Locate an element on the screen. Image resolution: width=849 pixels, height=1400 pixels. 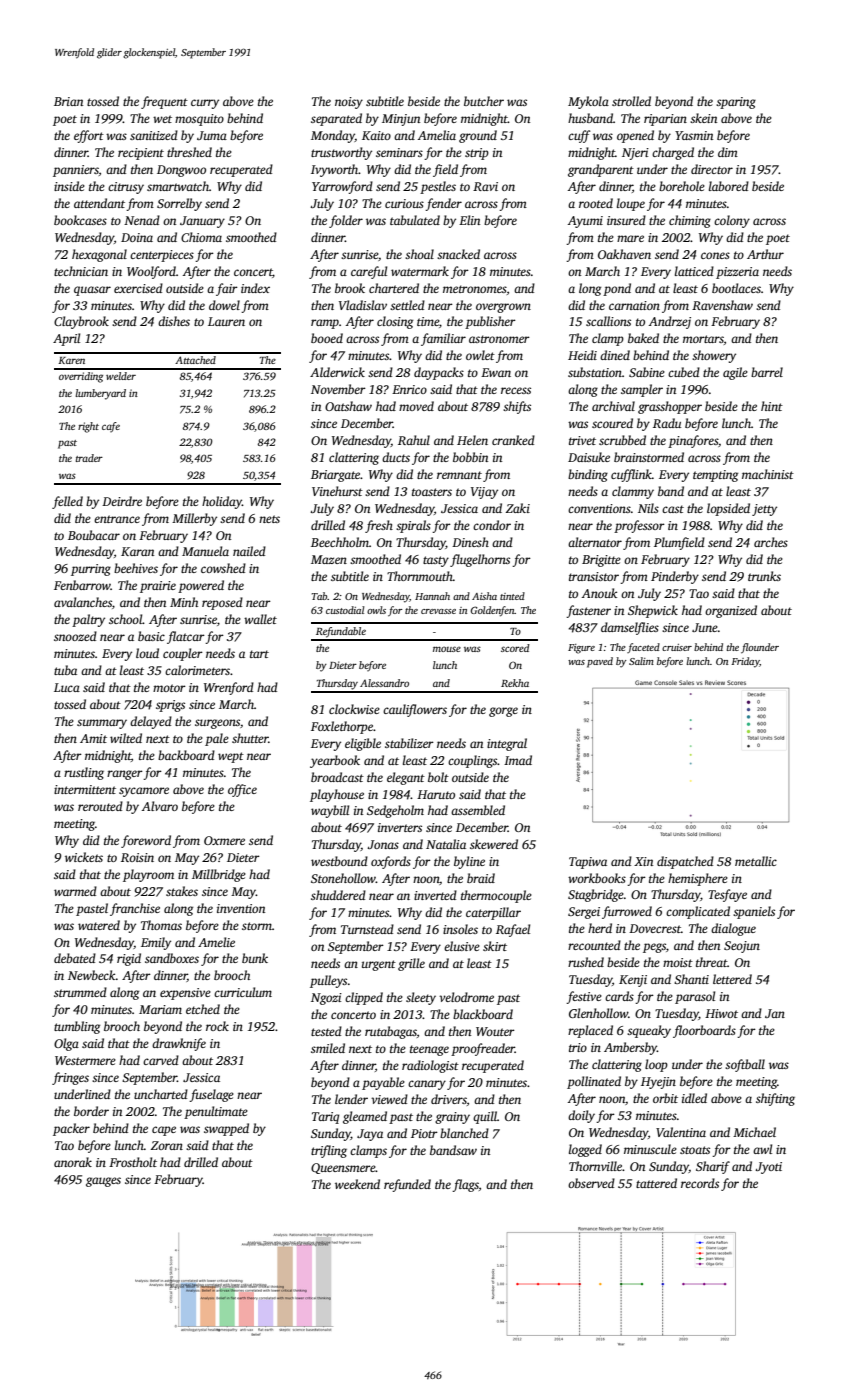
effort is located at coordinates (89, 136).
